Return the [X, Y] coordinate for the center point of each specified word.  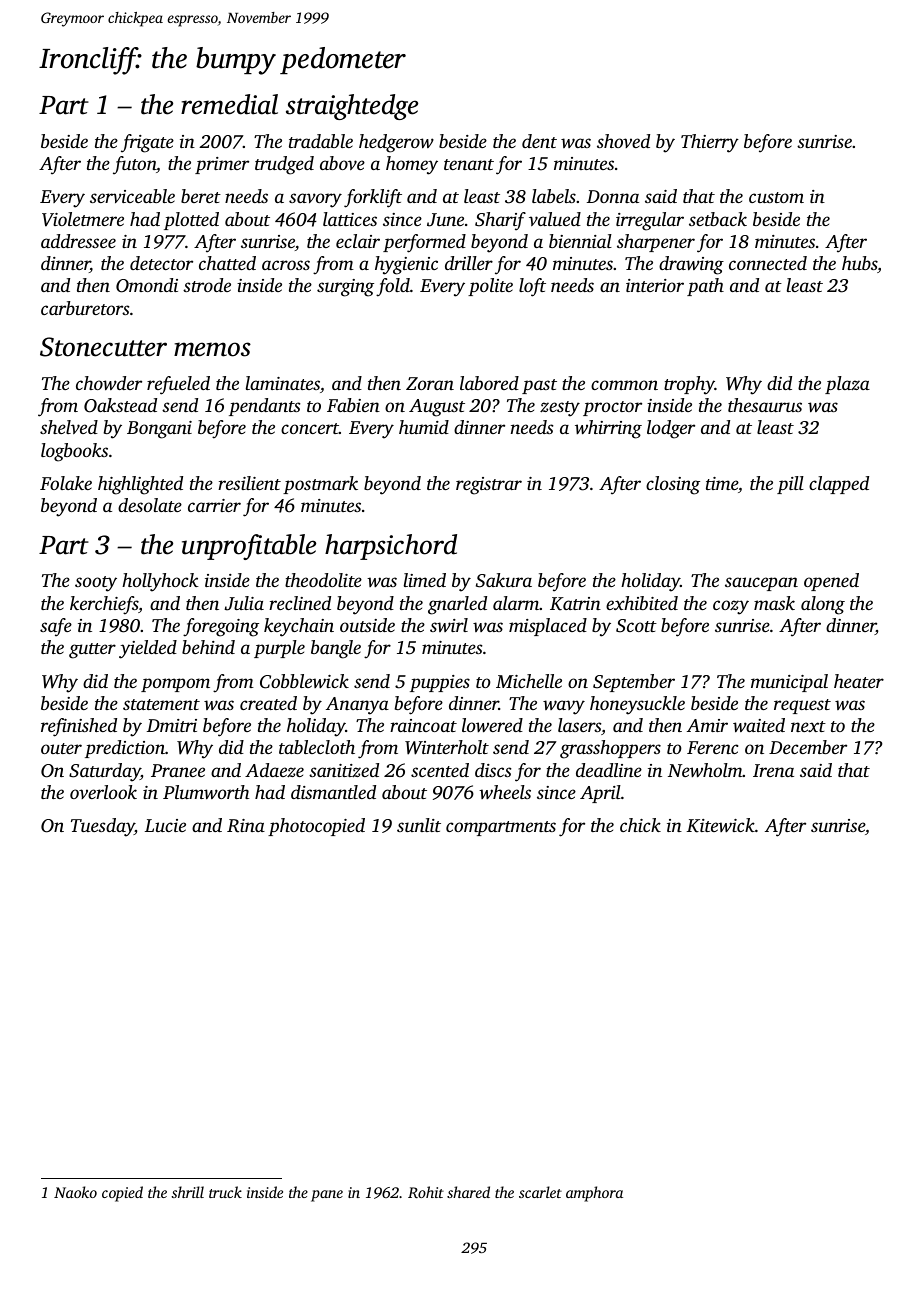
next [808, 726]
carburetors [85, 308]
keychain [299, 627]
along [823, 605]
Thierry [710, 143]
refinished [79, 727]
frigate [147, 143]
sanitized [344, 770]
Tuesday [103, 827]
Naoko [75, 1192]
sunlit [419, 825]
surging [345, 288]
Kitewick [720, 825]
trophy [689, 385]
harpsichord [391, 547]
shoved [623, 141]
